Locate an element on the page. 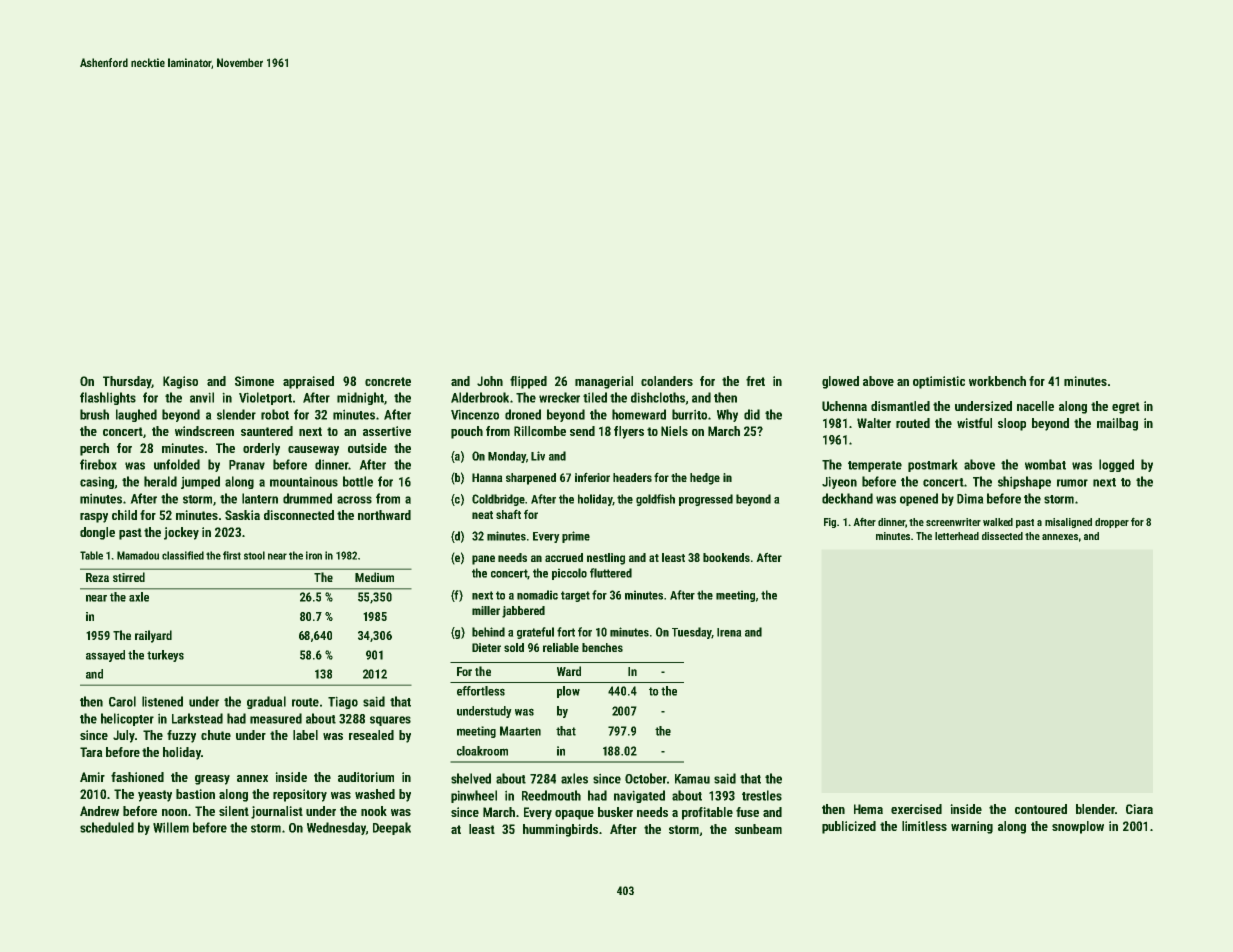 This image has height=952, width=1233. blender is located at coordinates (1095, 809).
